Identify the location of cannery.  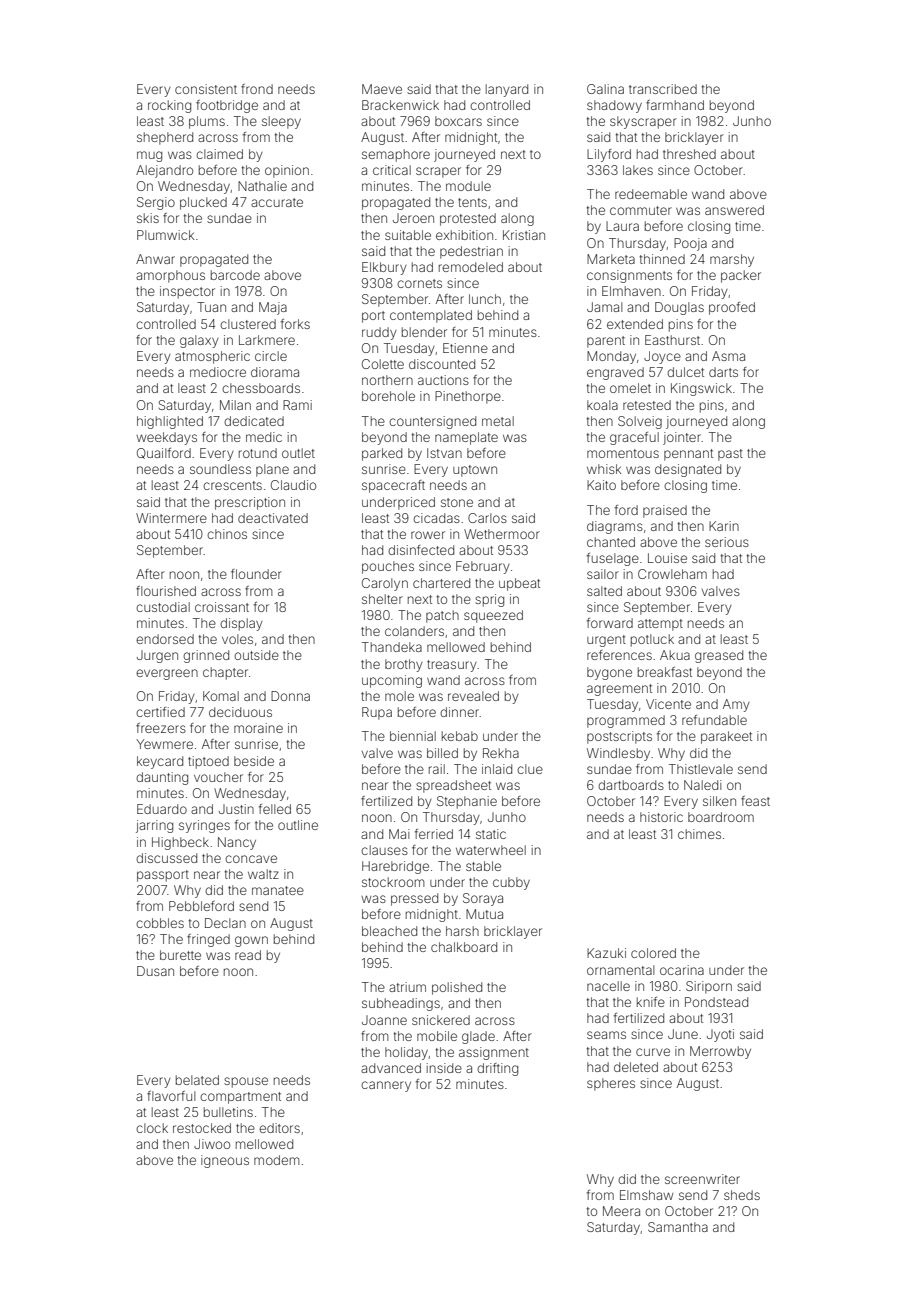
(386, 1086).
